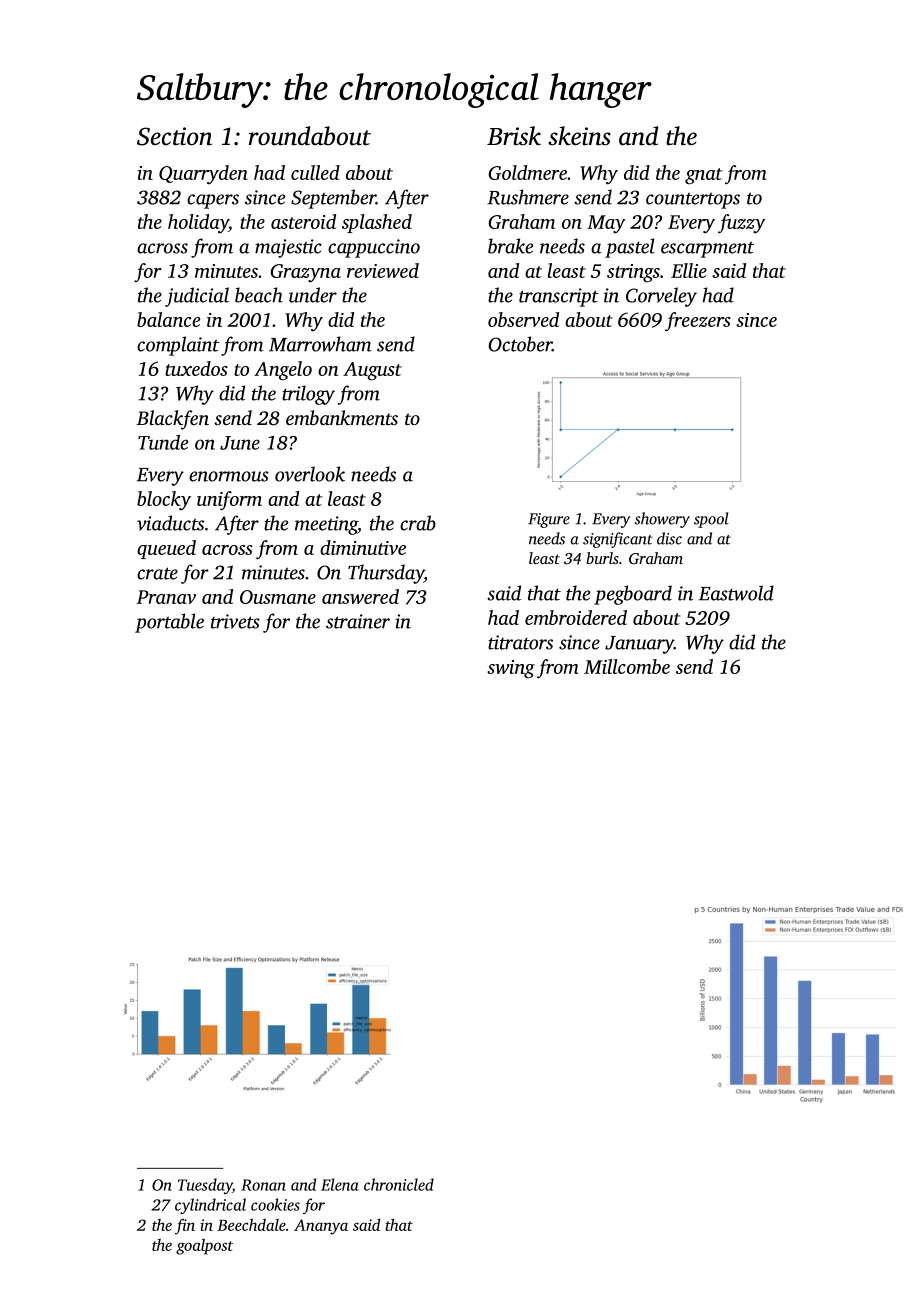 Image resolution: width=924 pixels, height=1314 pixels. I want to click on Millcombe, so click(627, 666).
